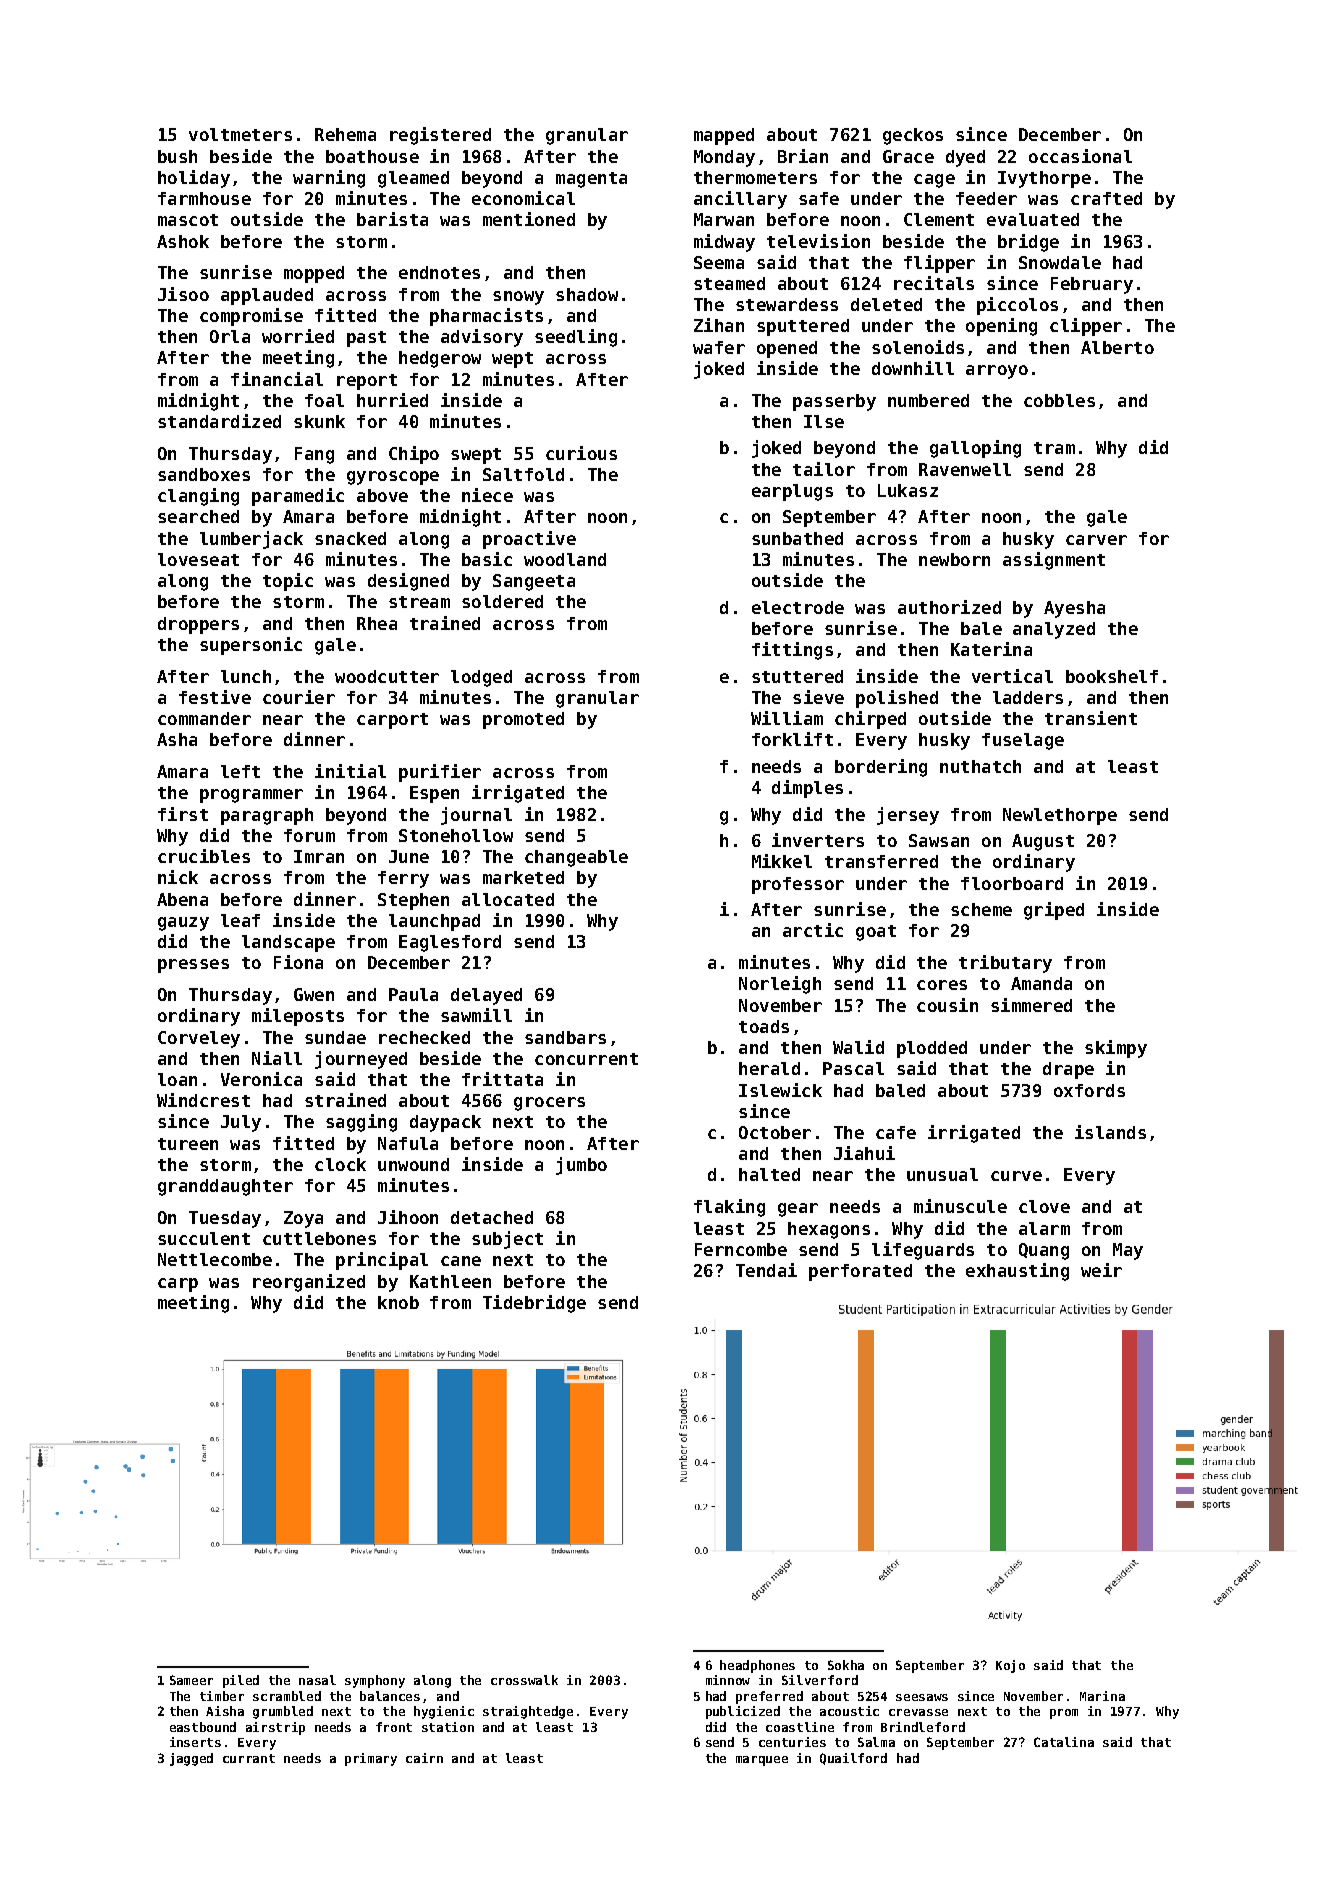 The width and height of the screenshot is (1337, 1890). I want to click on bookshelf, so click(1112, 676).
